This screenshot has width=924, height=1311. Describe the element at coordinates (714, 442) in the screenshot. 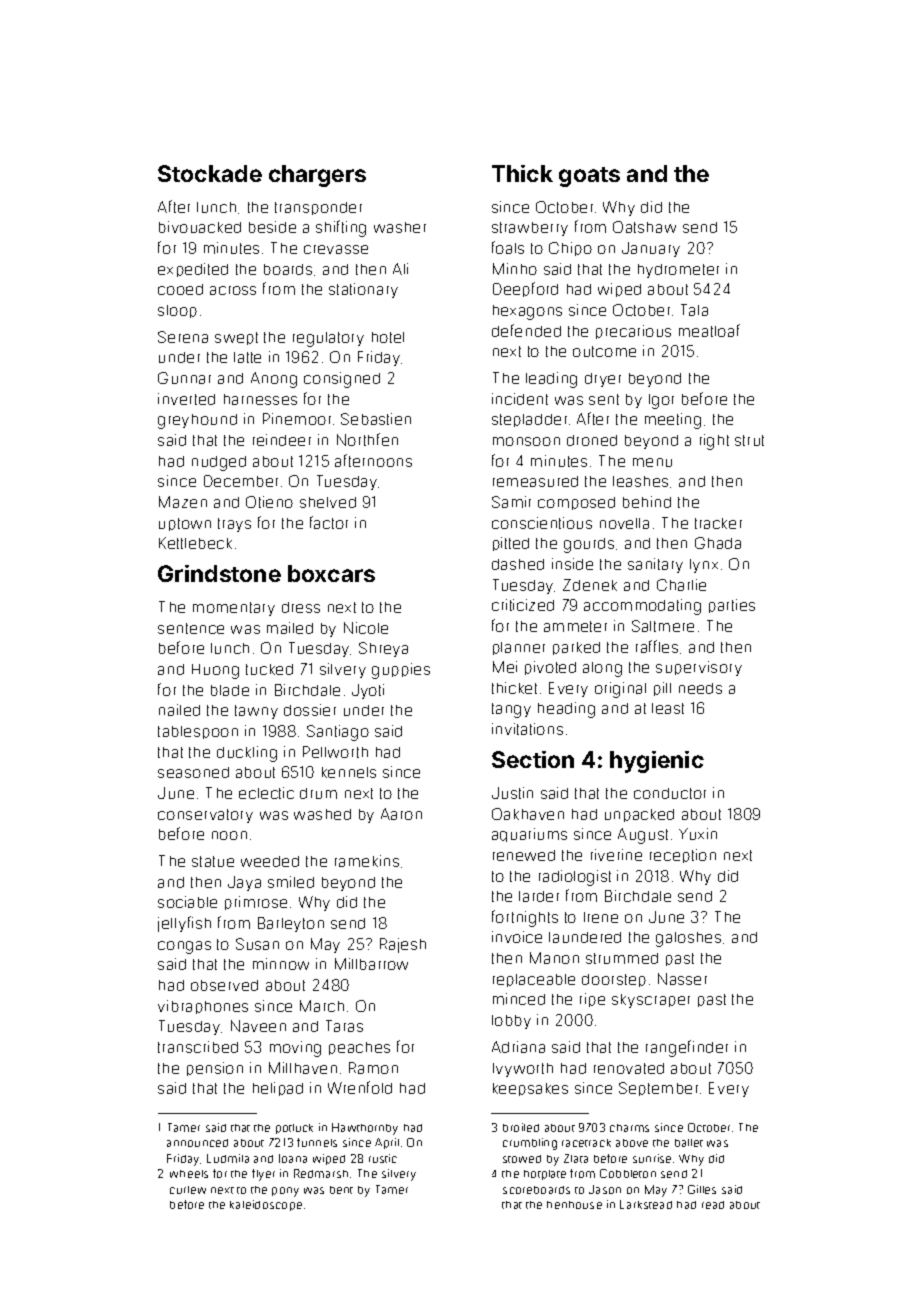

I see `right` at that location.
